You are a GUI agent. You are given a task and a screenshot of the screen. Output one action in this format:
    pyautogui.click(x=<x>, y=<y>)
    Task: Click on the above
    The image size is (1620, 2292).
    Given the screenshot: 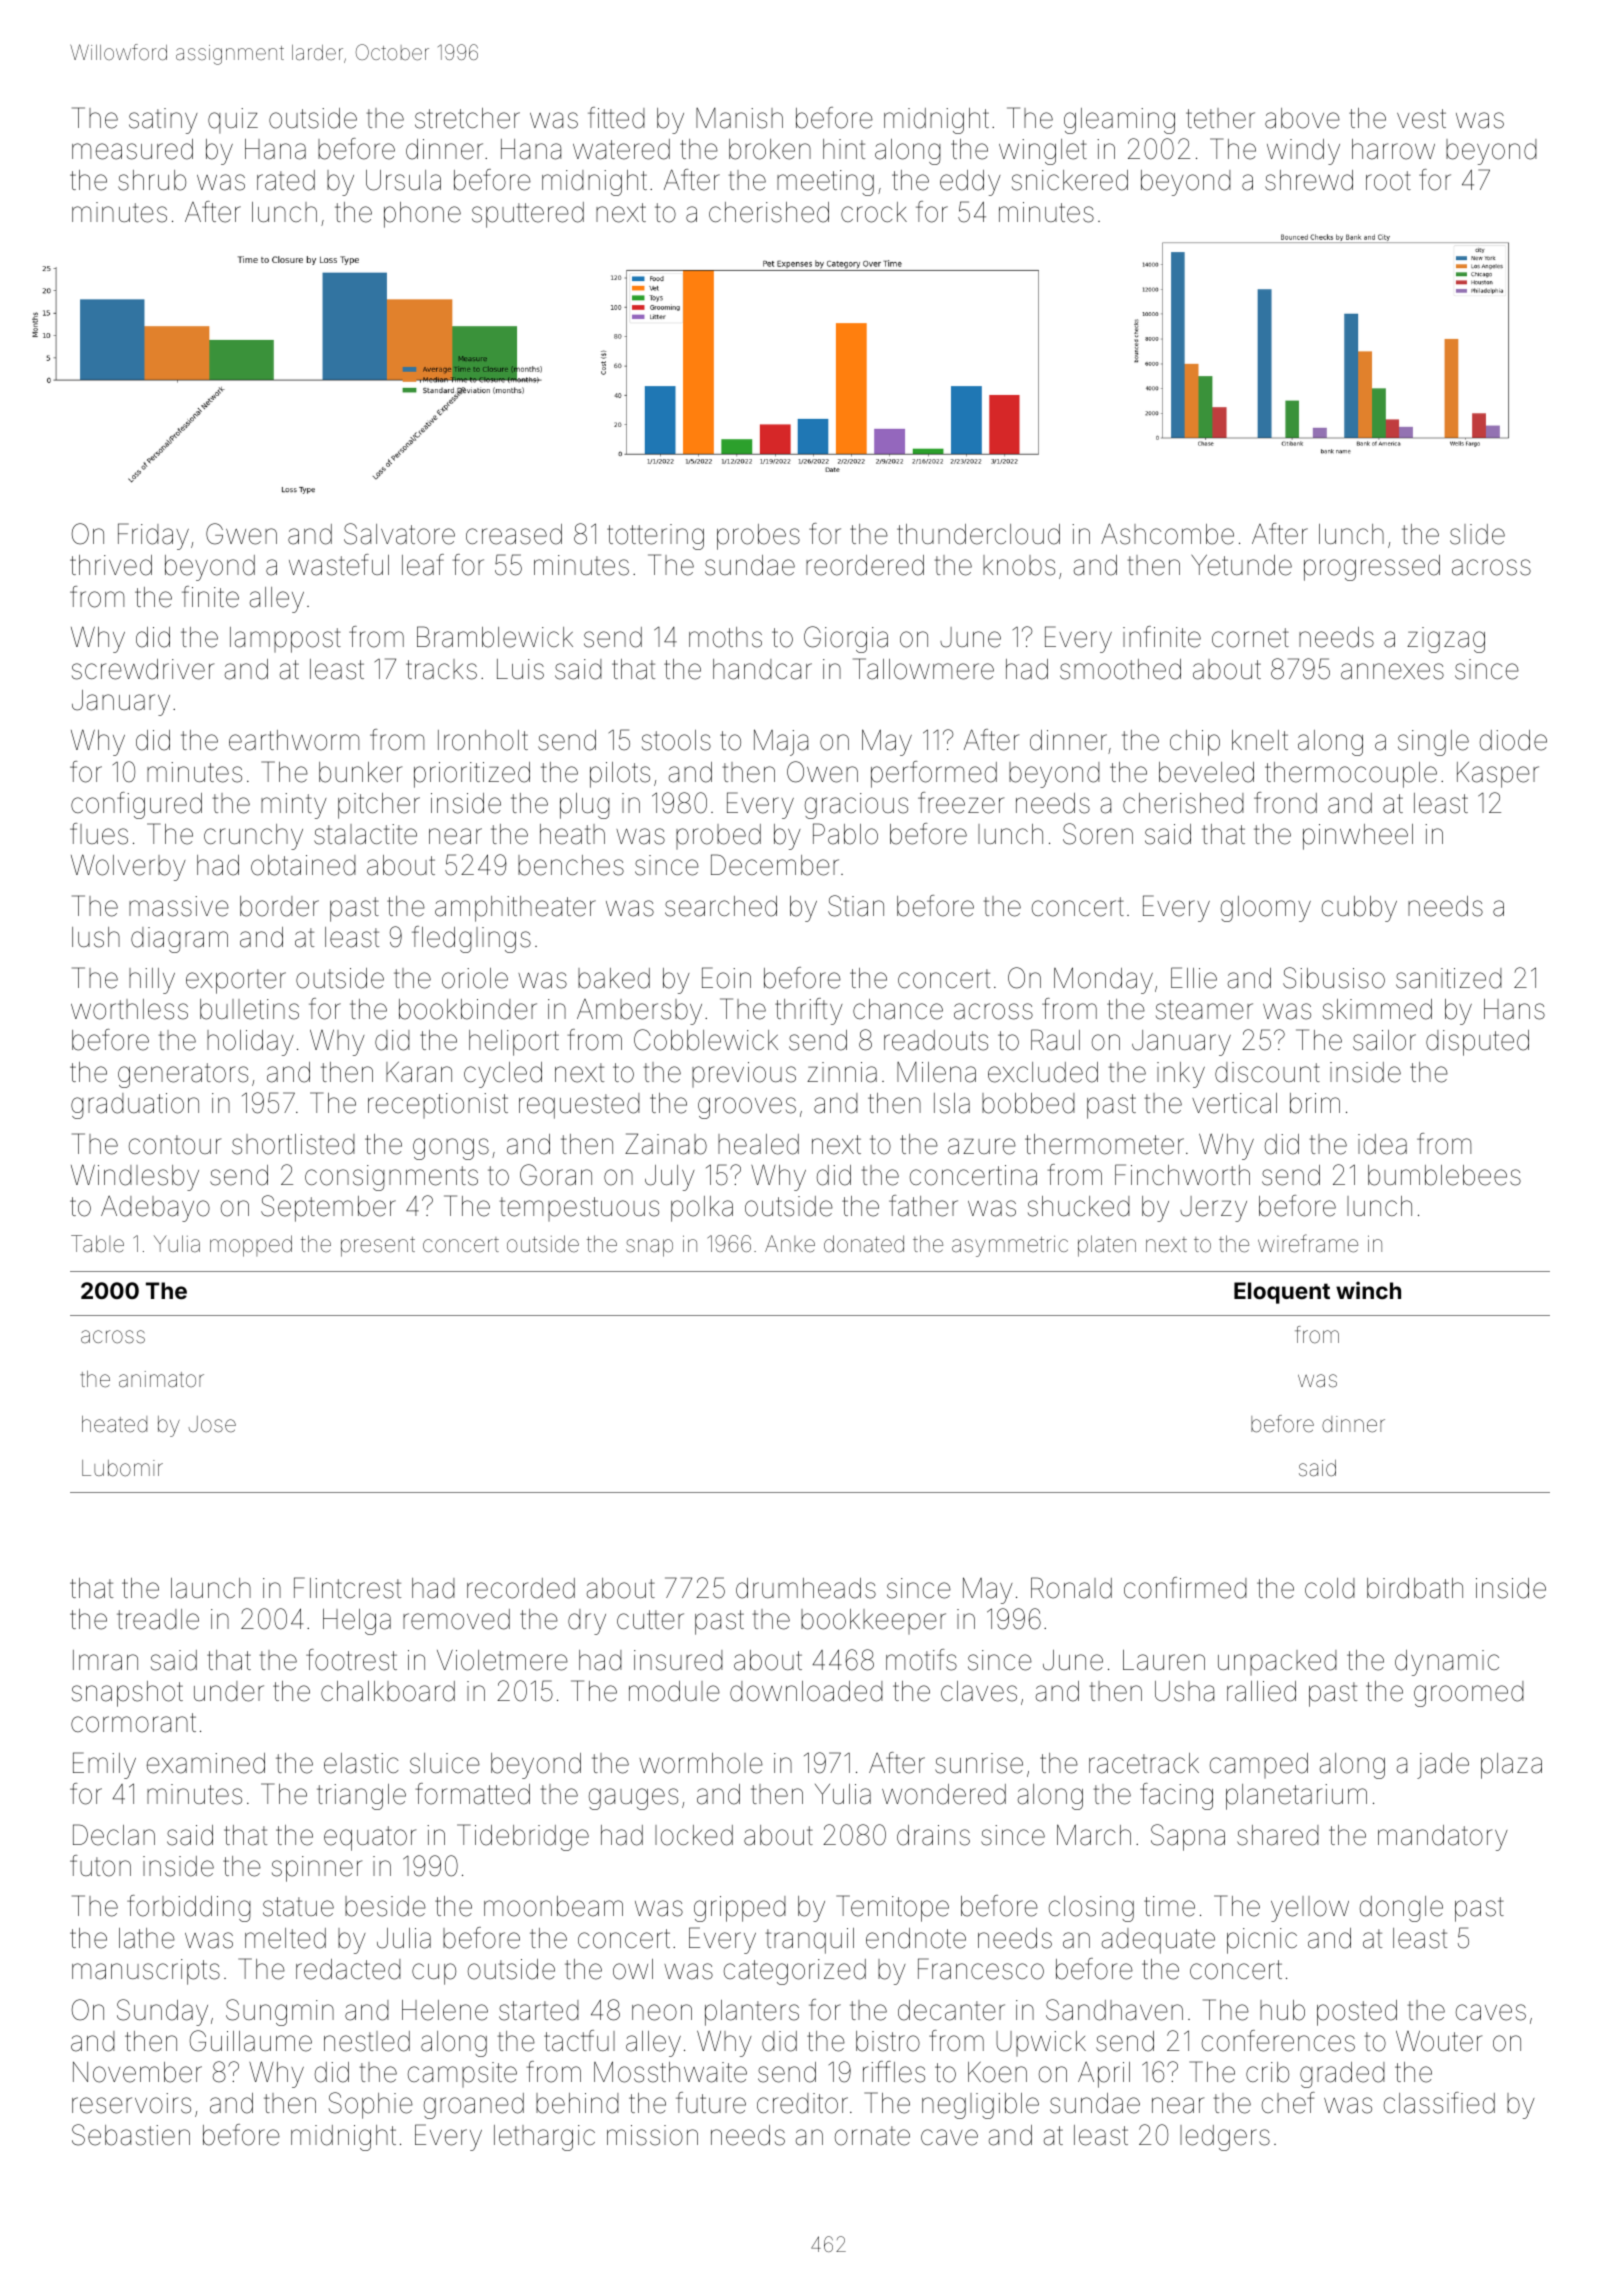 What is the action you would take?
    pyautogui.click(x=1302, y=118)
